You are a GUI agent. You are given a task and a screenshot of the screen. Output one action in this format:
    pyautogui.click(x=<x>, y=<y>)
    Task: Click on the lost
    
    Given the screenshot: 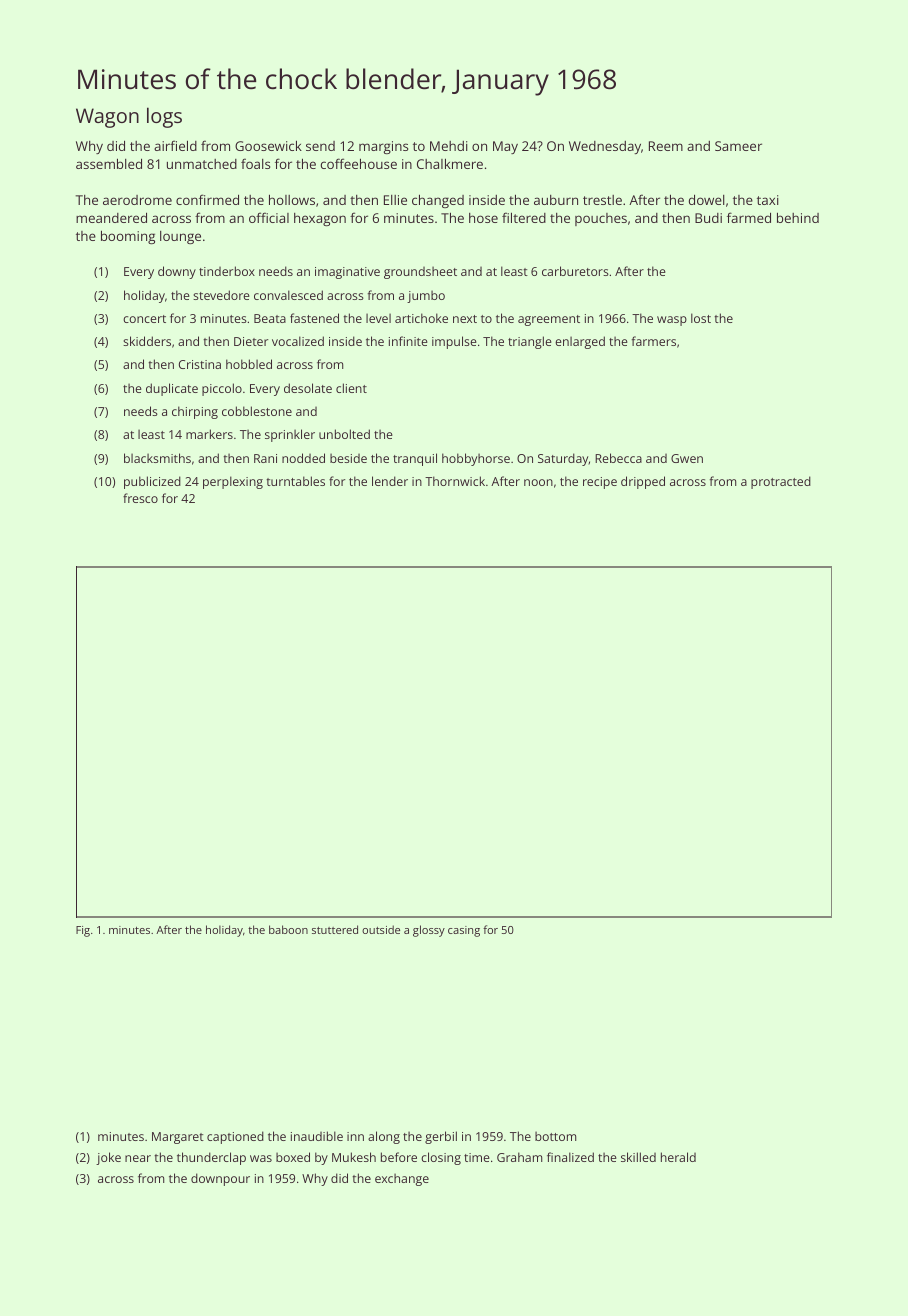 What is the action you would take?
    pyautogui.click(x=701, y=318)
